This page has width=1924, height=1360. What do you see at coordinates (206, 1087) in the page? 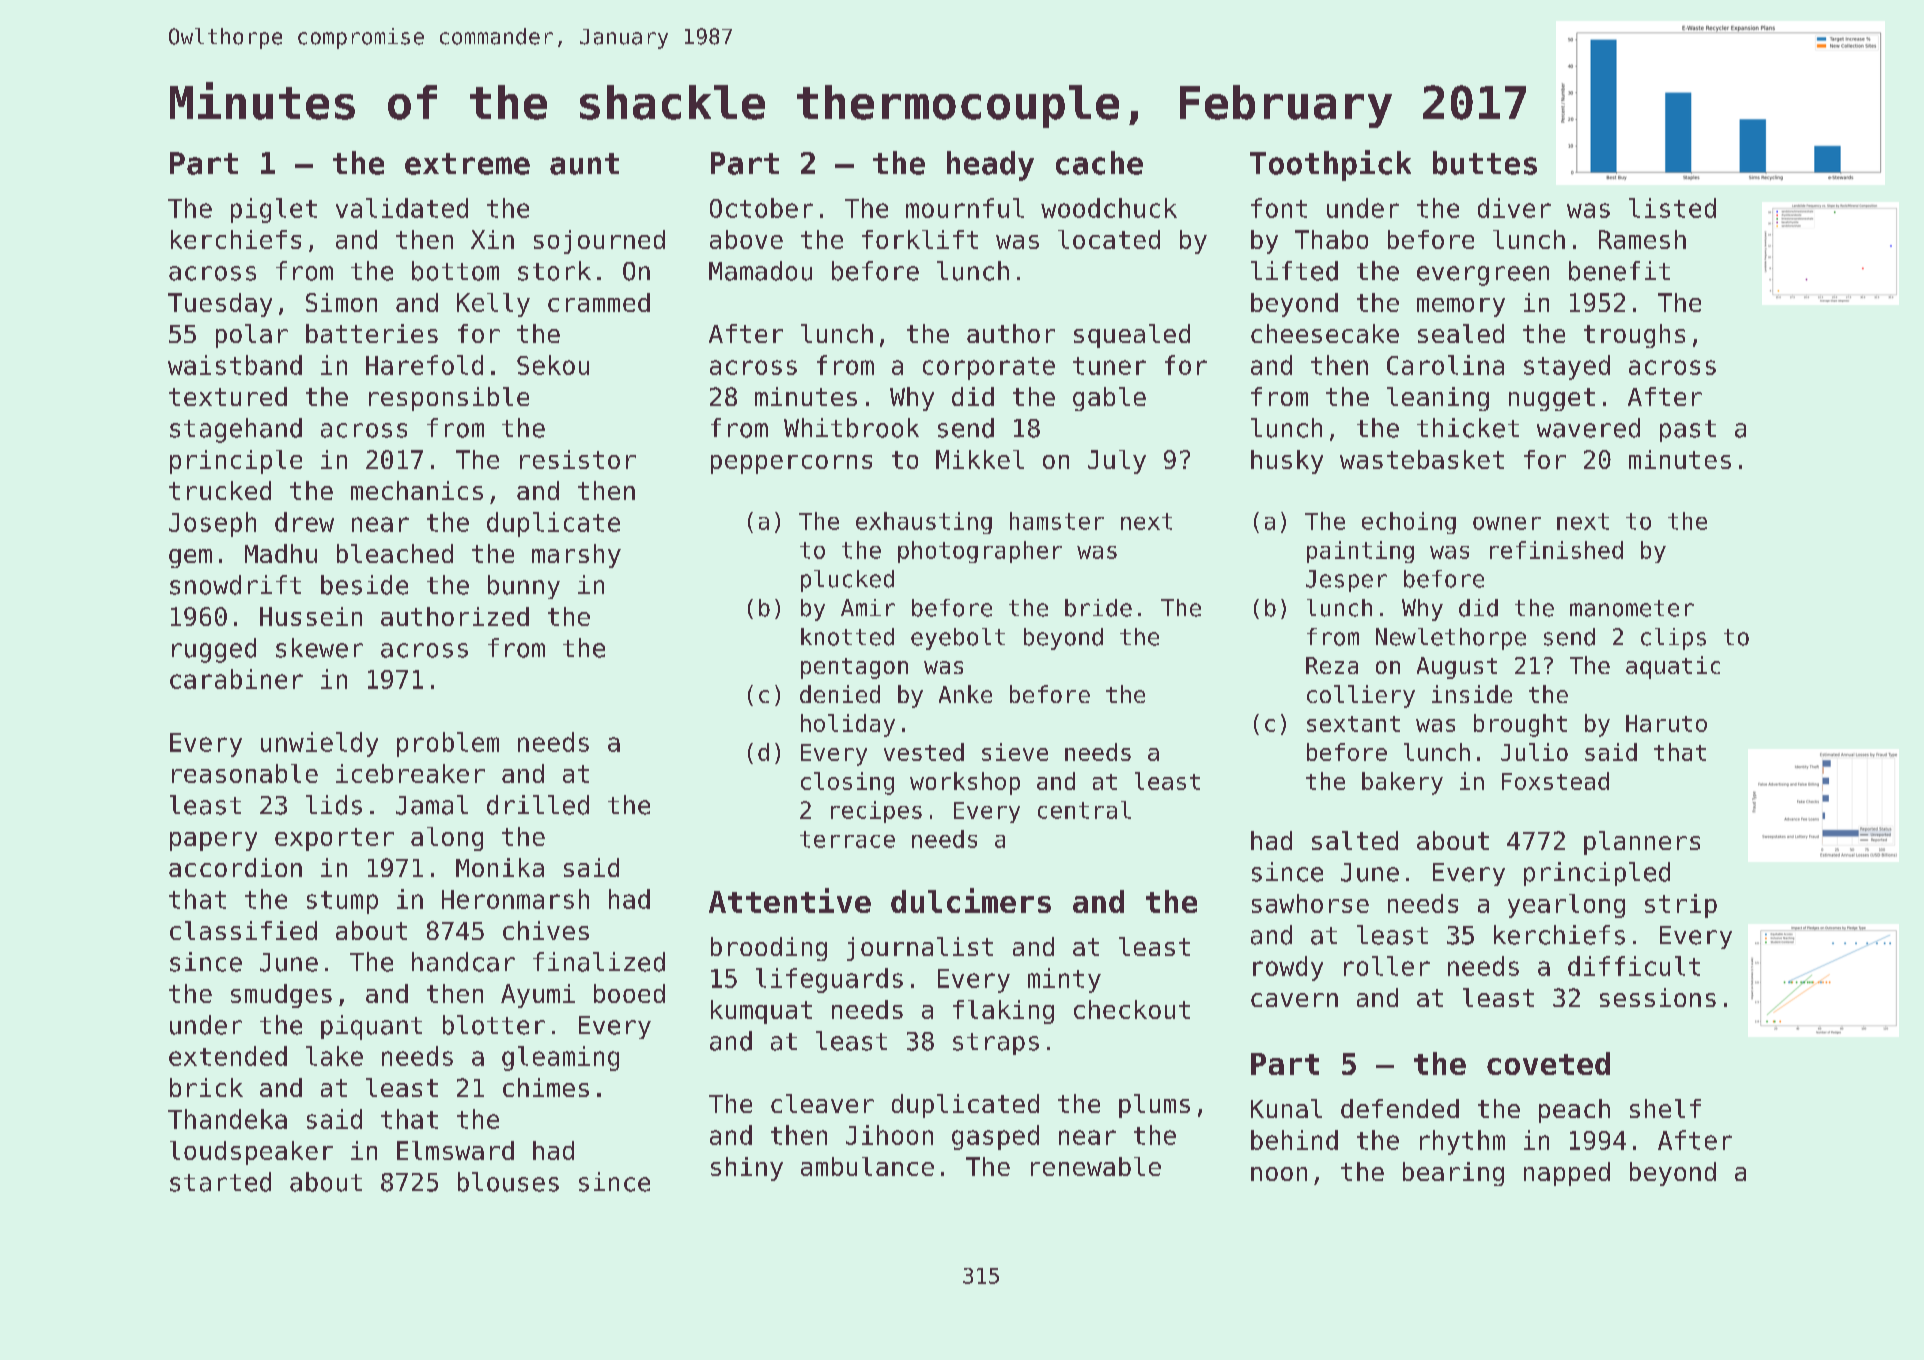
I see `brick` at bounding box center [206, 1087].
